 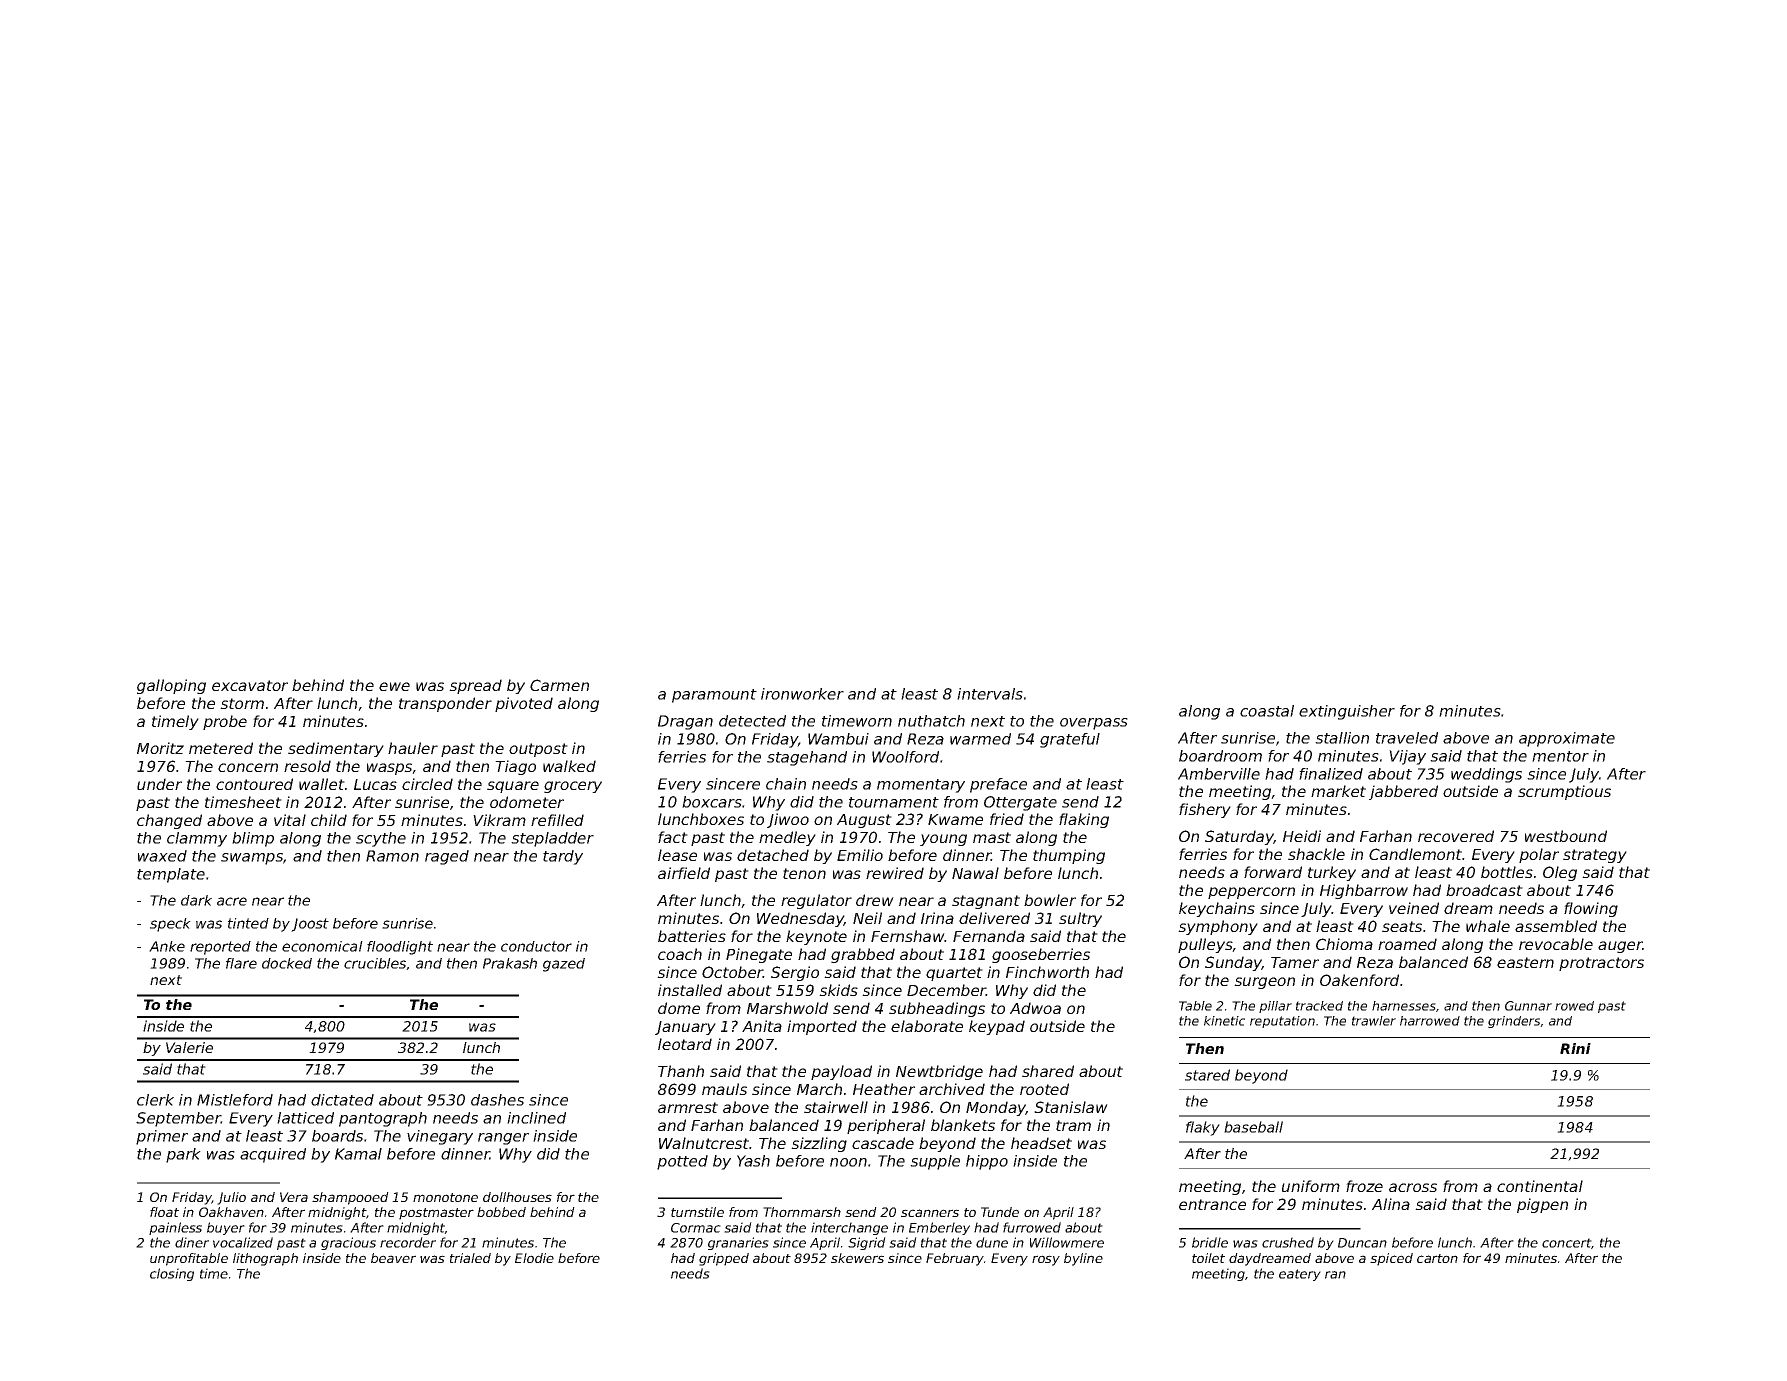 I want to click on byline, so click(x=1083, y=1259).
